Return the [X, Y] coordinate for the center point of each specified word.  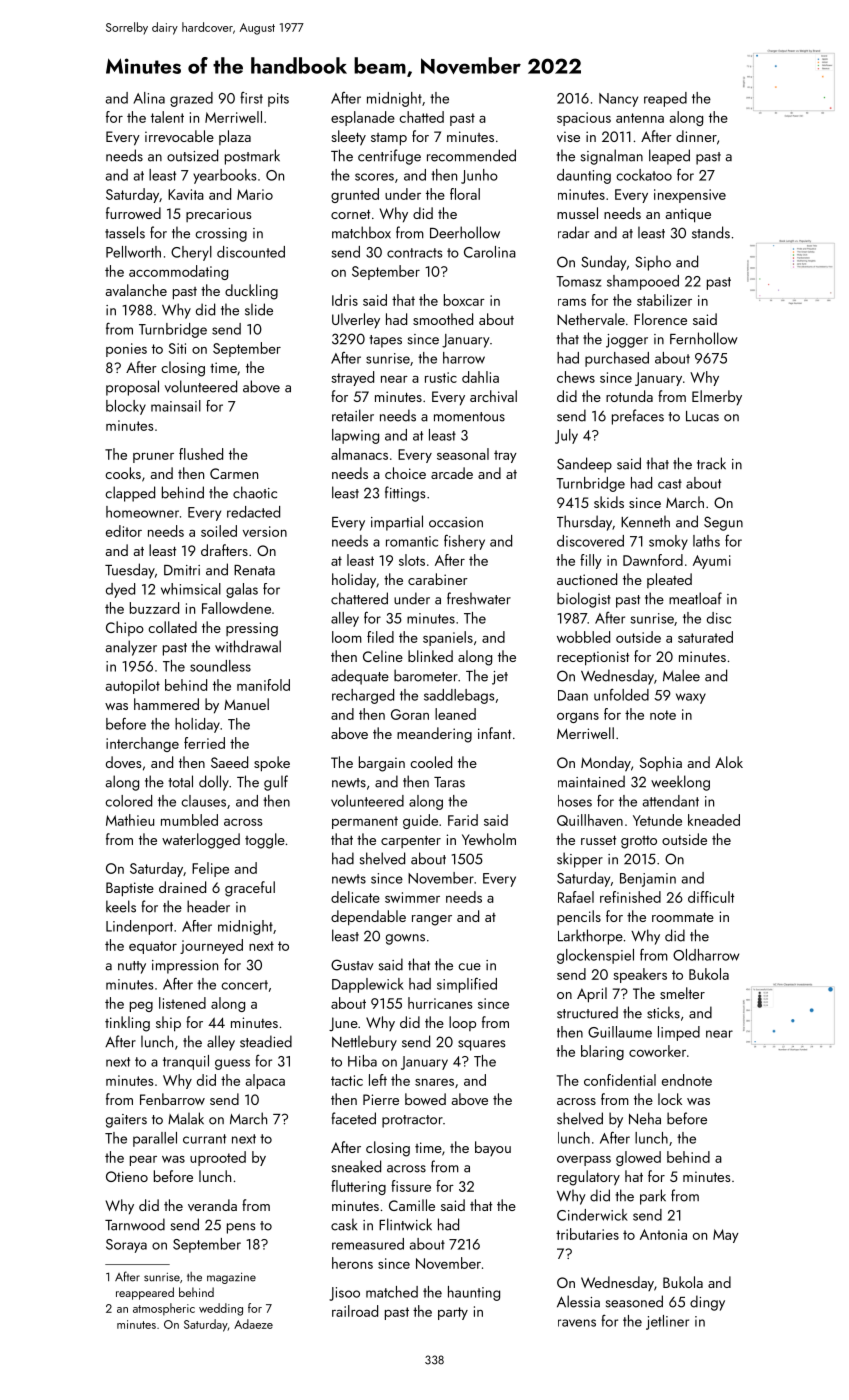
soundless [220, 666]
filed [380, 637]
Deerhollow [465, 232]
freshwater [479, 598]
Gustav [352, 965]
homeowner [142, 512]
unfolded [621, 695]
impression [185, 967]
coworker [657, 1051]
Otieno [127, 1176]
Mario [255, 194]
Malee [681, 675]
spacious [584, 119]
